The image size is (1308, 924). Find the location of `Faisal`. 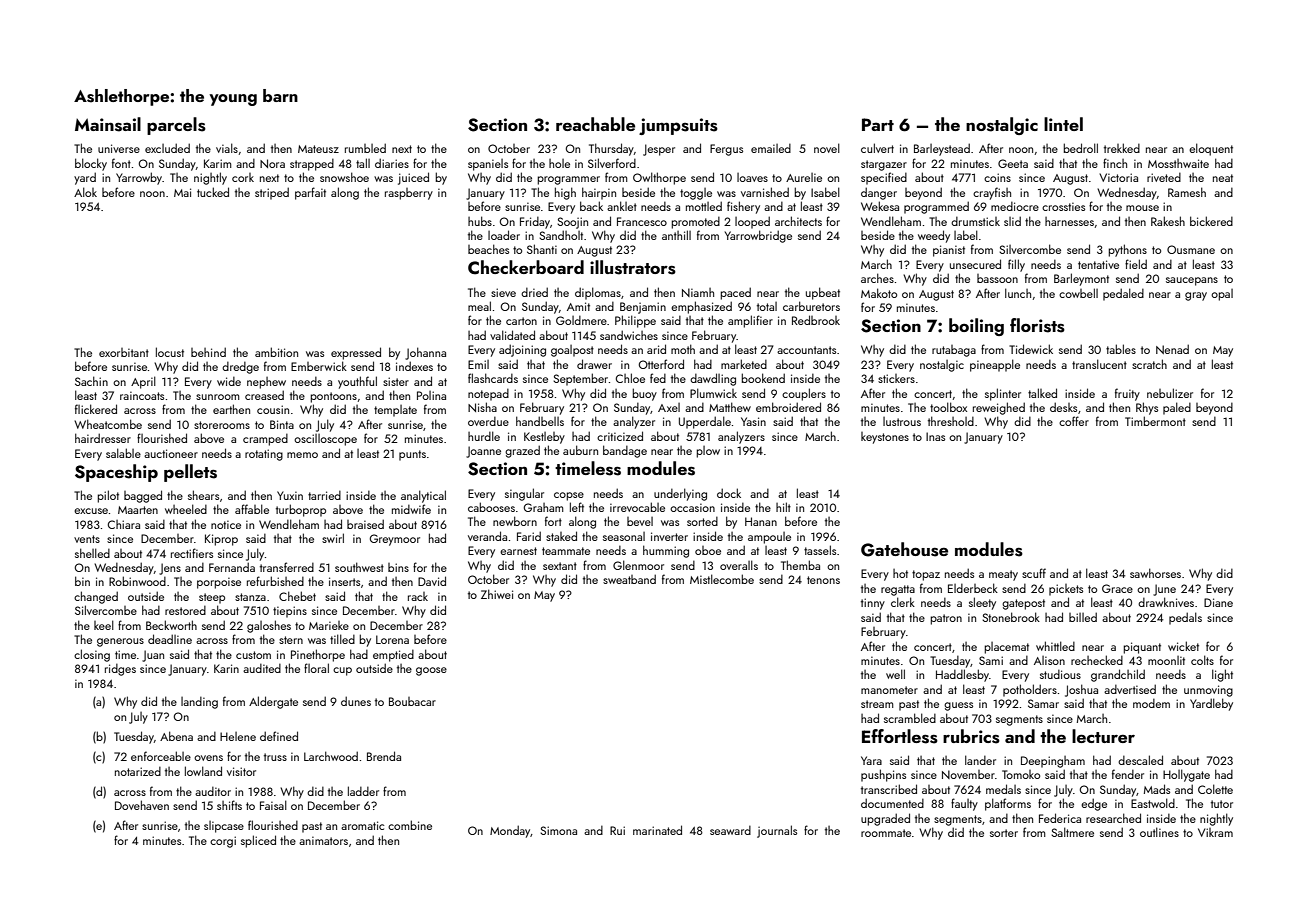

Faisal is located at coordinates (273, 805).
